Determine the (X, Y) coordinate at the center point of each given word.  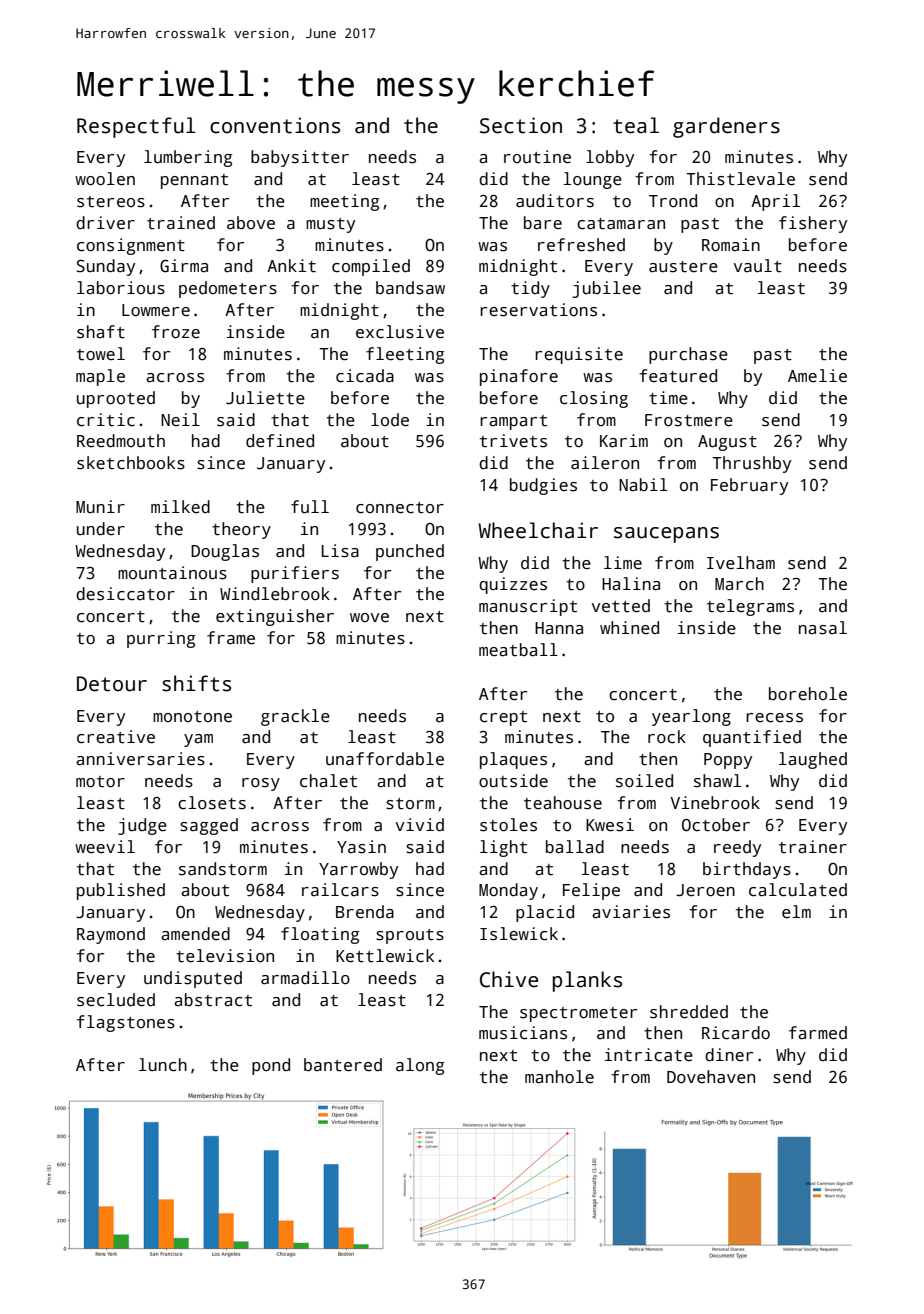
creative (116, 737)
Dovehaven (711, 1077)
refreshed (581, 245)
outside (513, 781)
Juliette (265, 398)
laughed (813, 760)
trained (181, 223)
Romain (731, 245)
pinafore (519, 377)
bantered (343, 1065)
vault (758, 266)
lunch (163, 1065)
